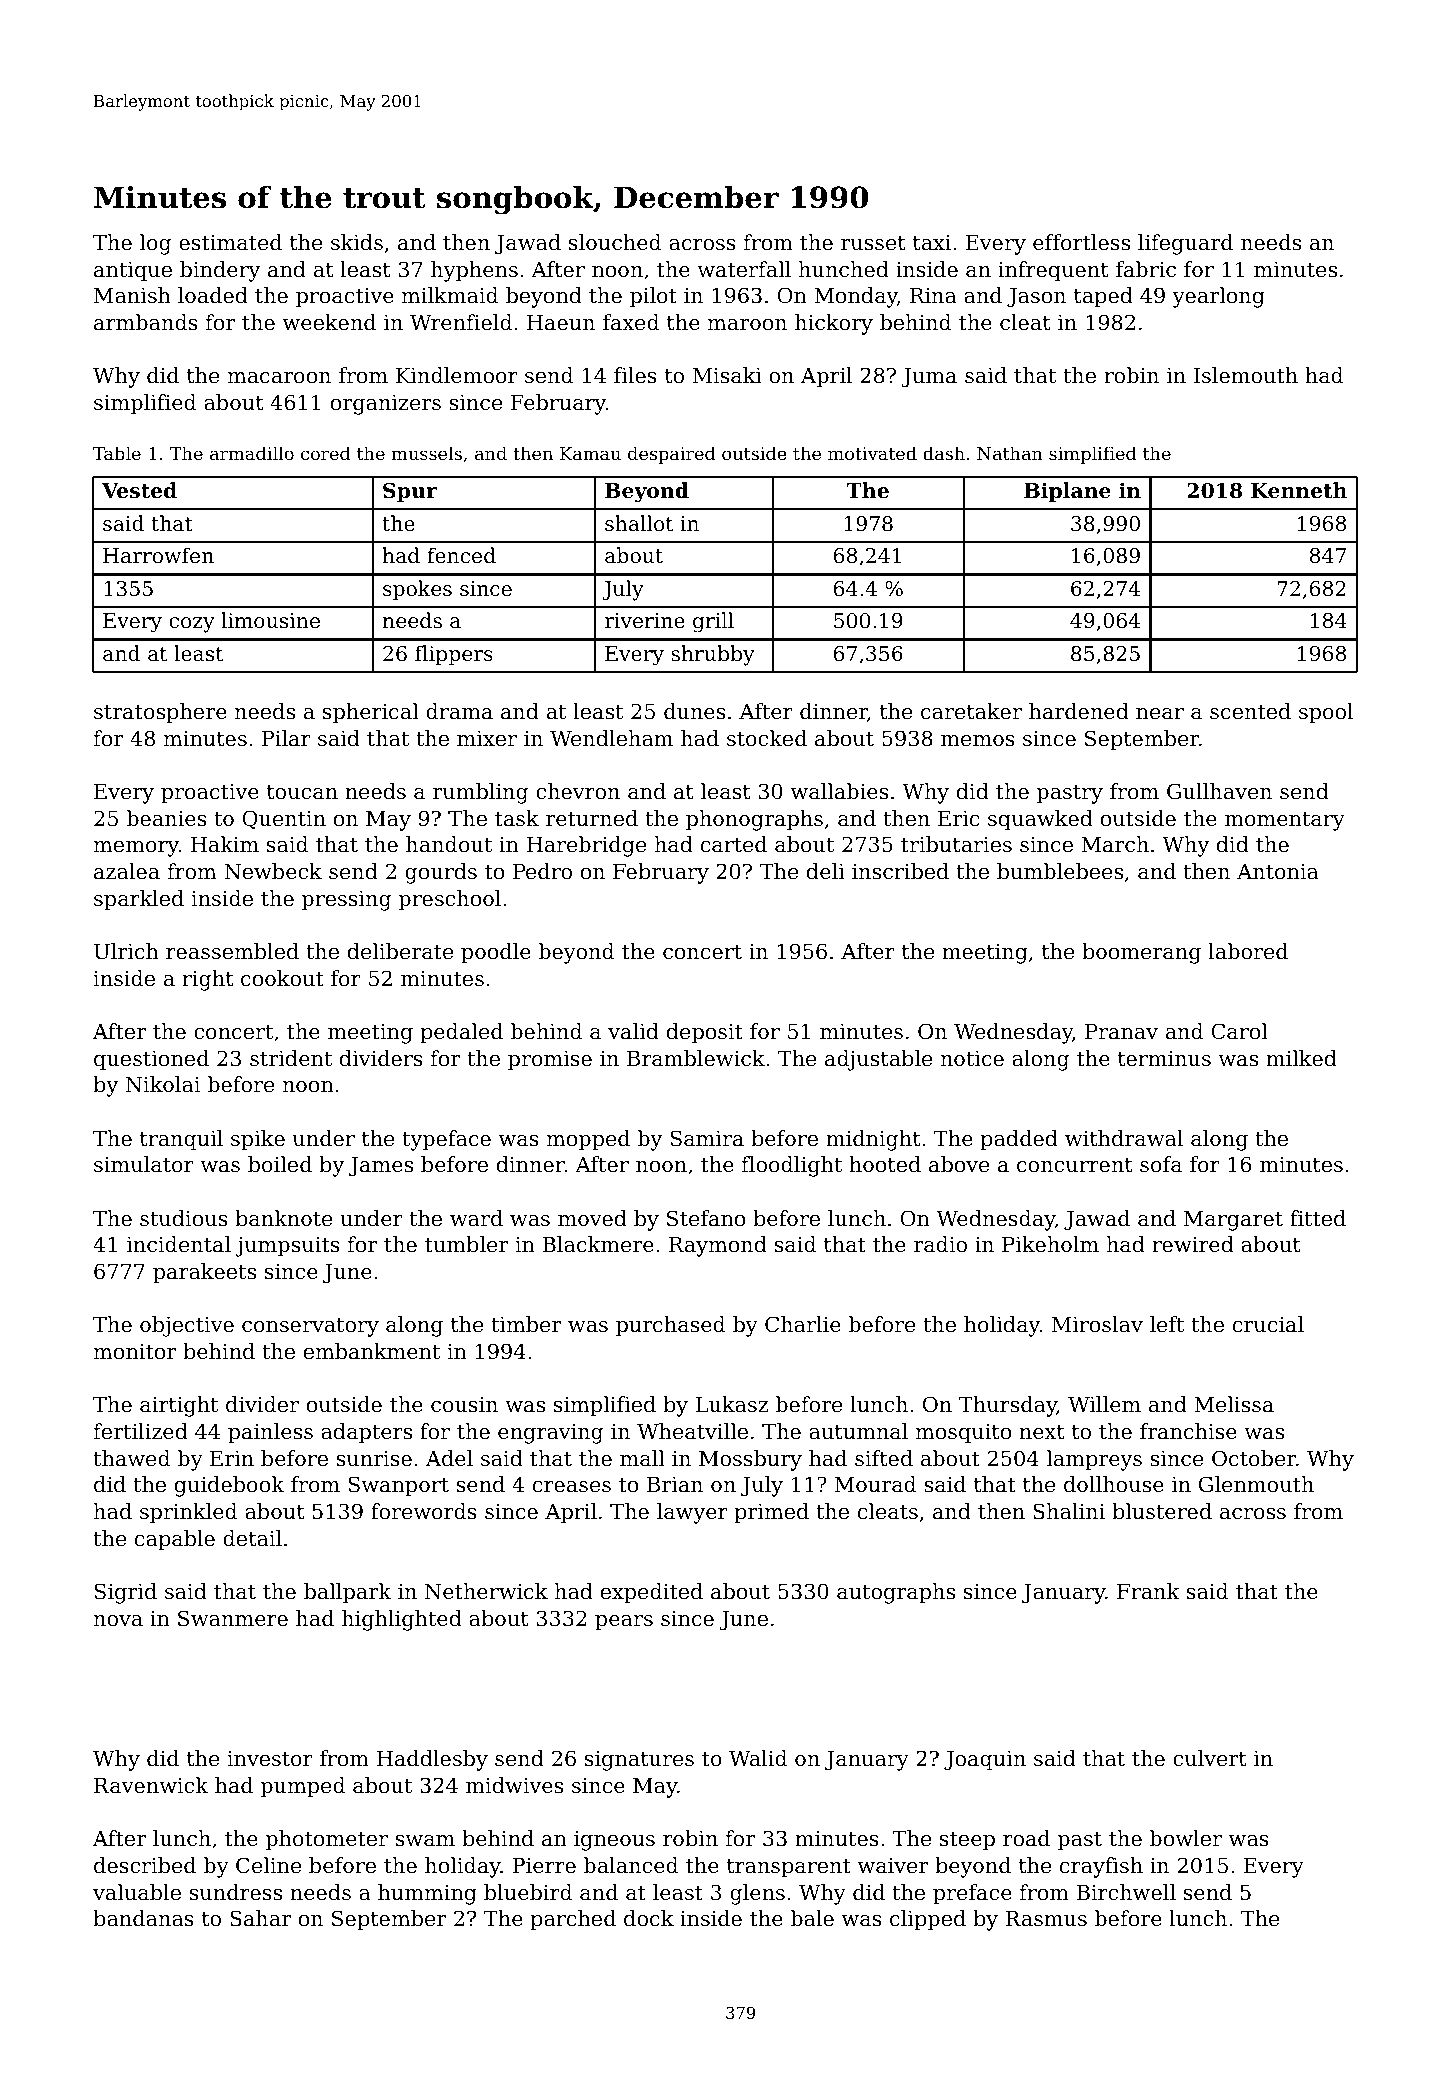 The height and width of the document is (2100, 1450). What do you see at coordinates (971, 711) in the document?
I see `caretaker` at bounding box center [971, 711].
